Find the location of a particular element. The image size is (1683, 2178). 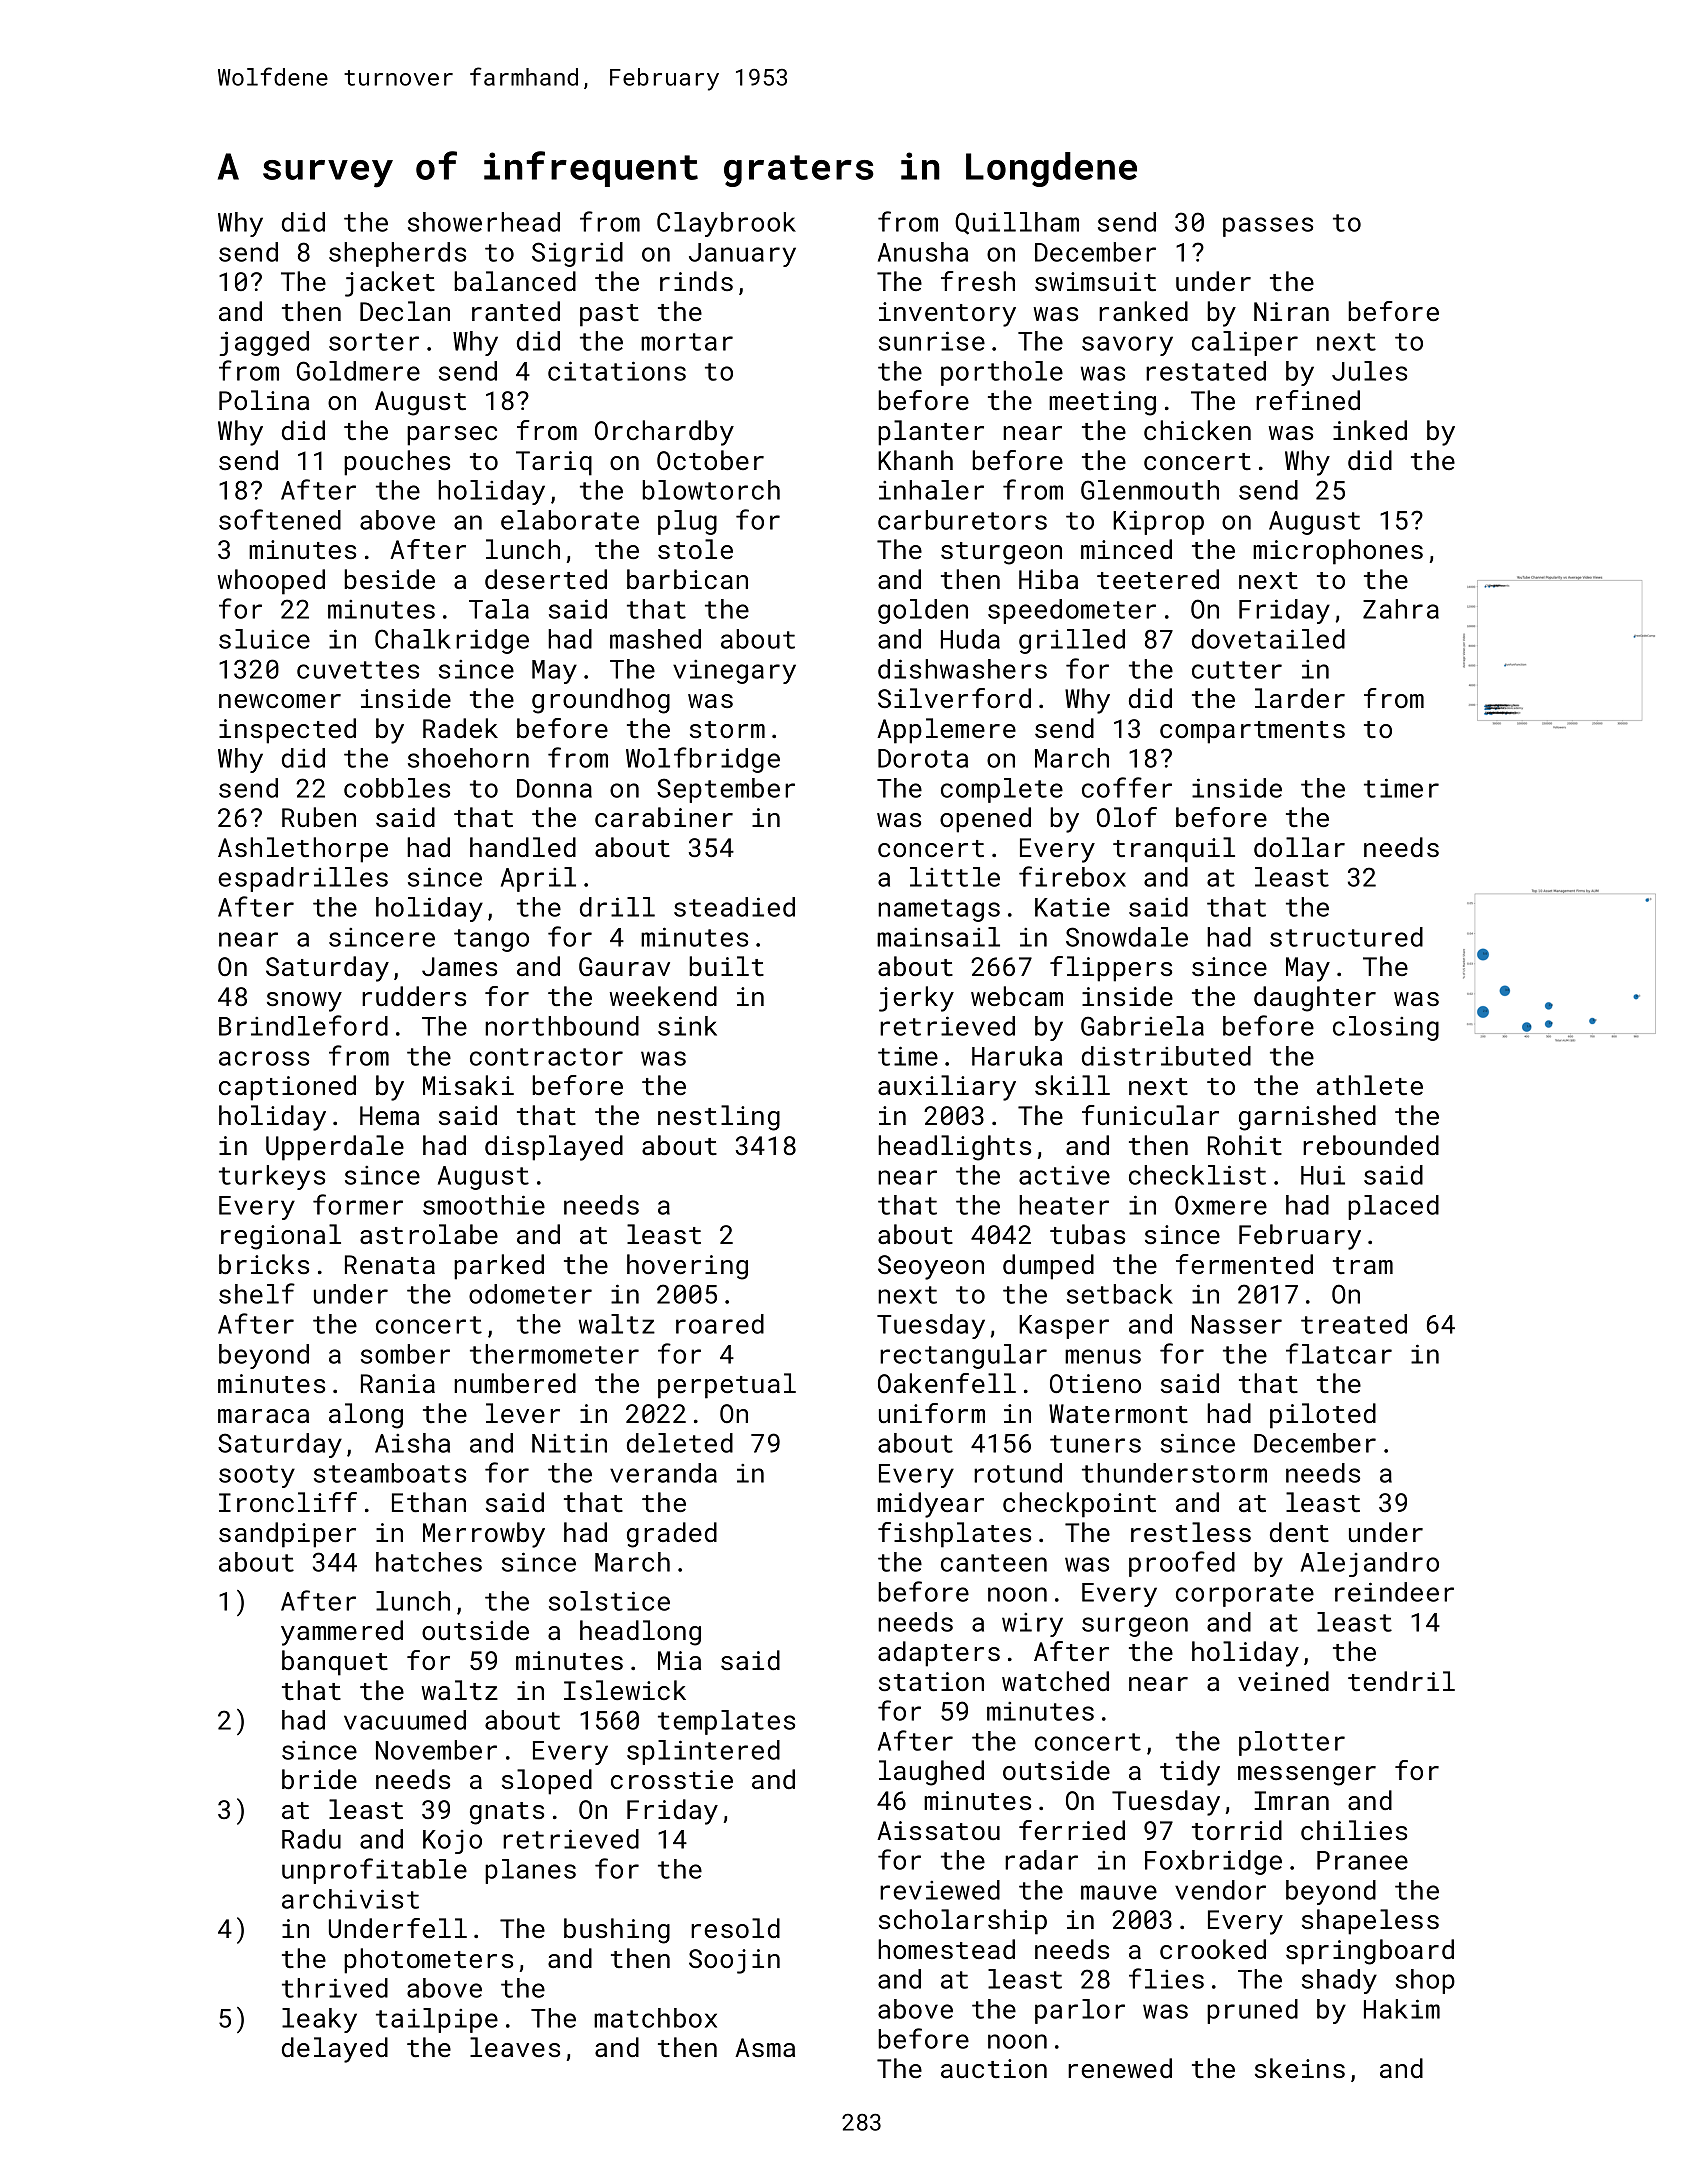

shepherds is located at coordinates (397, 254).
